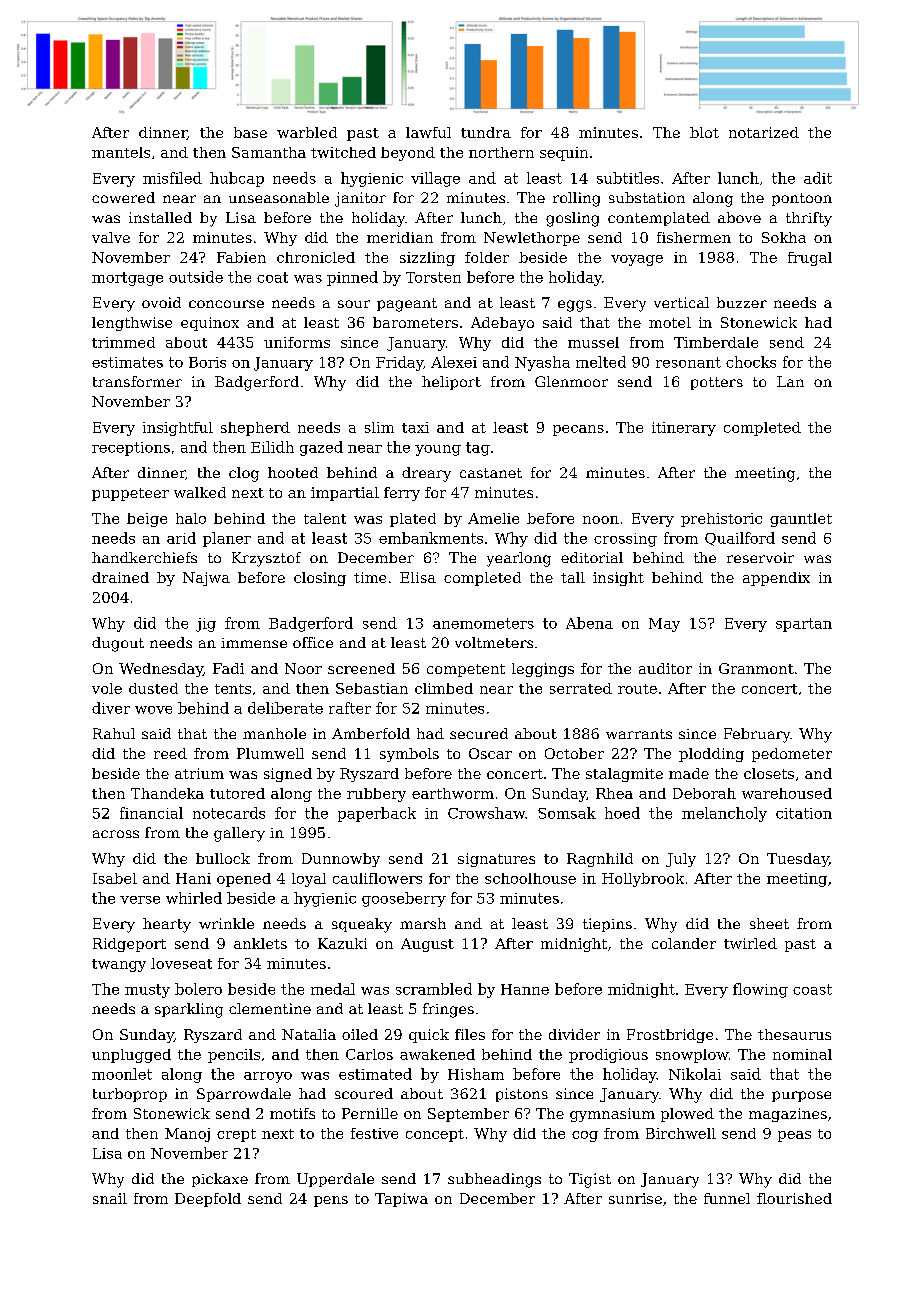  What do you see at coordinates (486, 132) in the screenshot?
I see `tundra` at bounding box center [486, 132].
